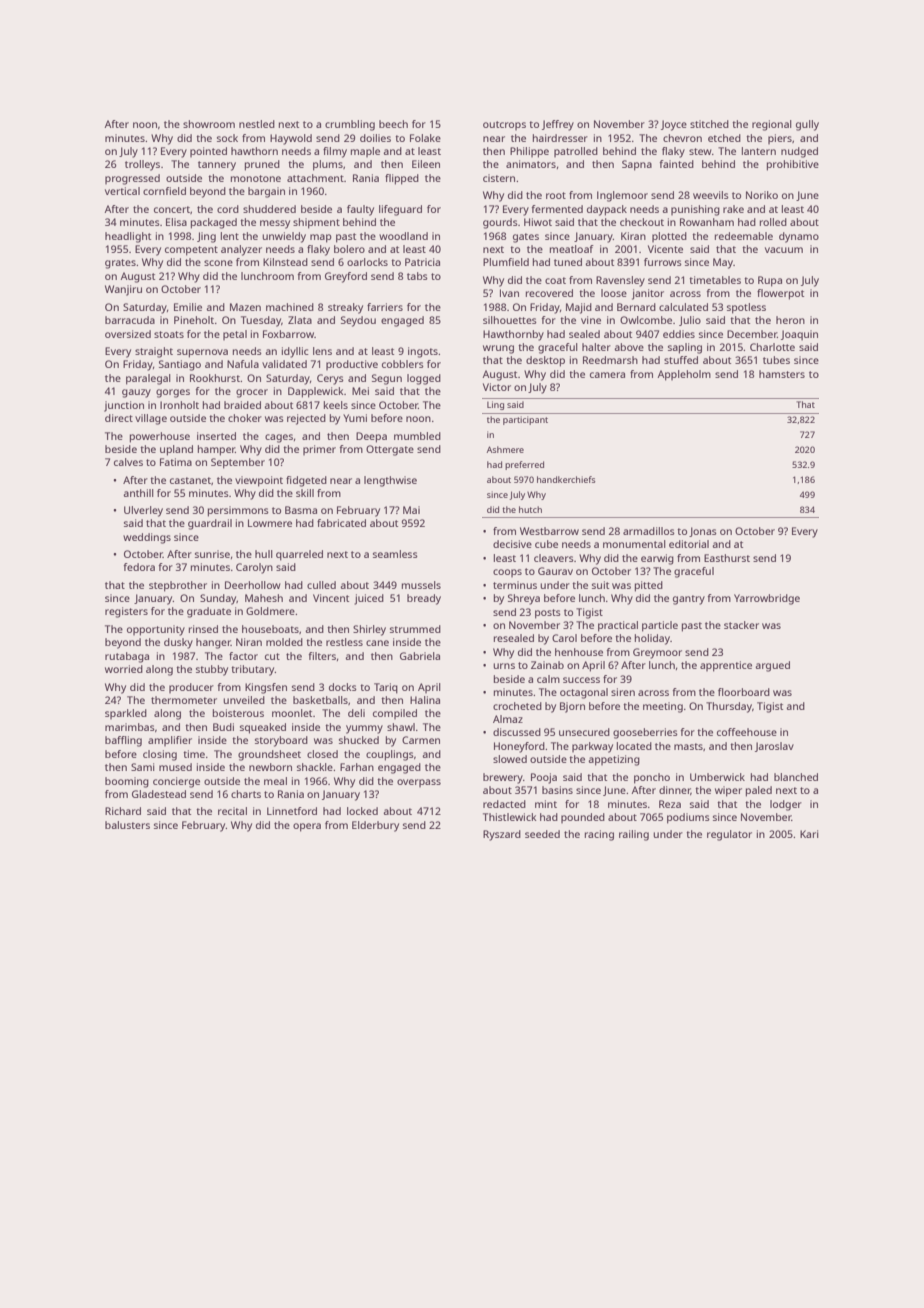 The width and height of the page is (924, 1308). I want to click on meeting, so click(663, 707).
